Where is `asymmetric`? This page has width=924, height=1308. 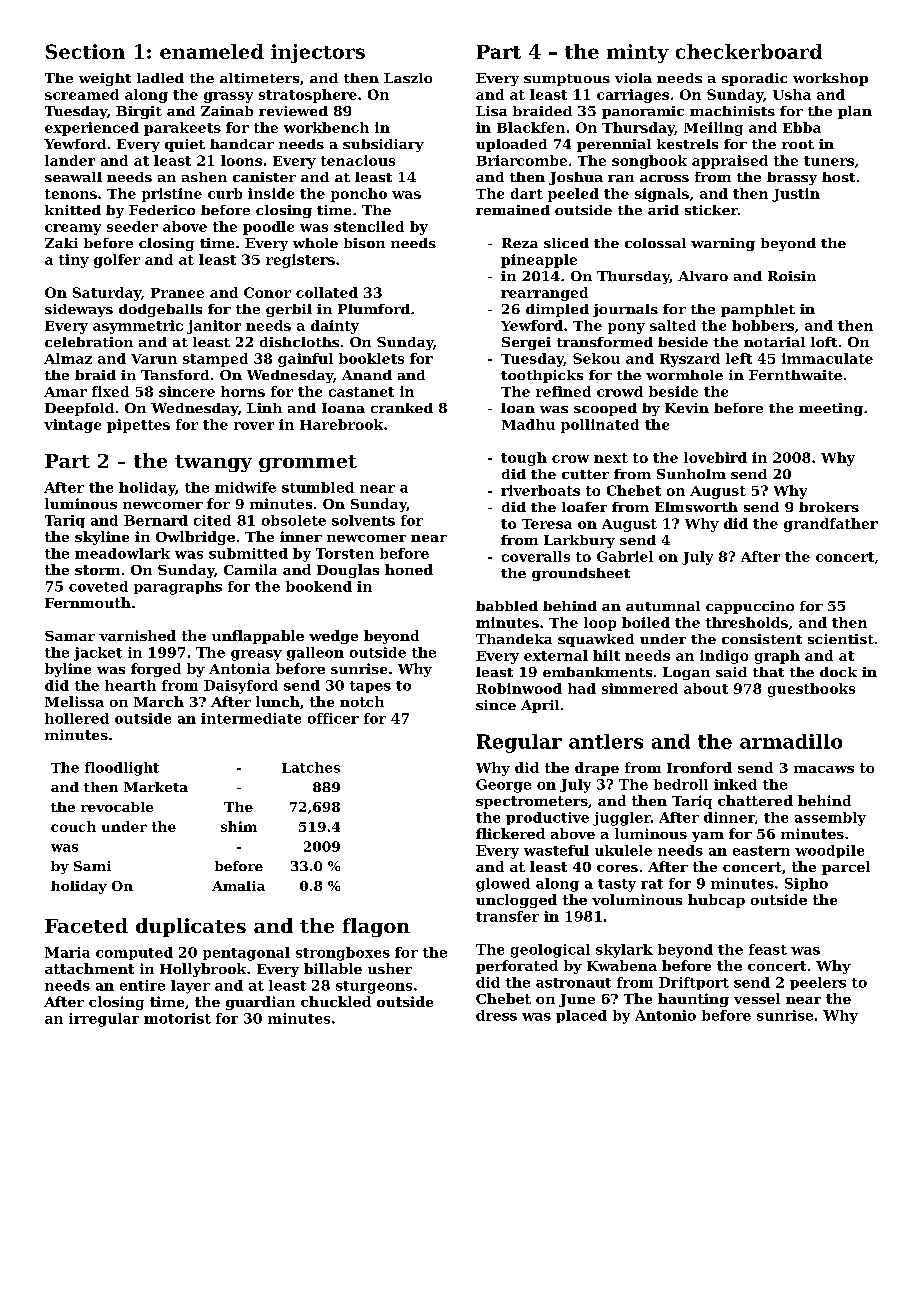
asymmetric is located at coordinates (138, 327).
